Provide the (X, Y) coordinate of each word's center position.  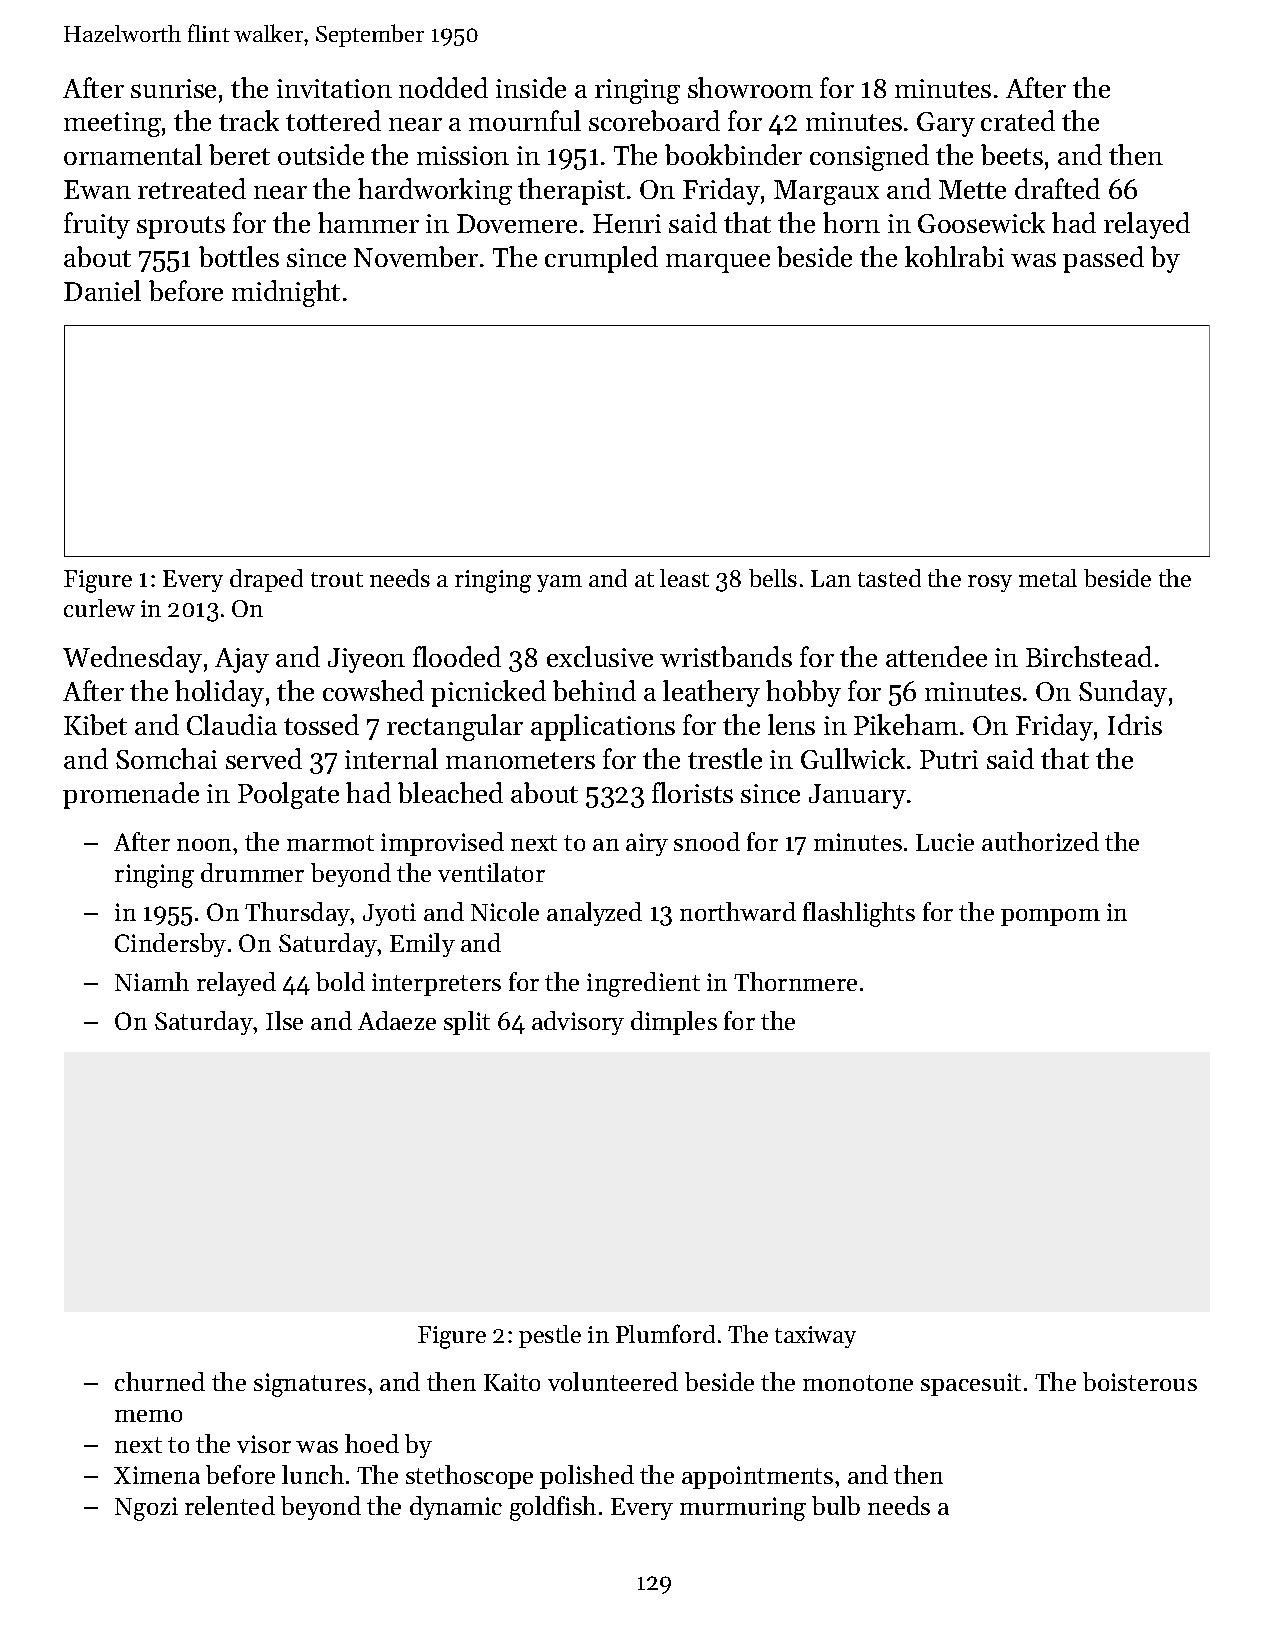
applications (603, 727)
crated (1018, 120)
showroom (750, 87)
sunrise (173, 88)
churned (160, 1381)
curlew (99, 608)
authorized (1040, 841)
